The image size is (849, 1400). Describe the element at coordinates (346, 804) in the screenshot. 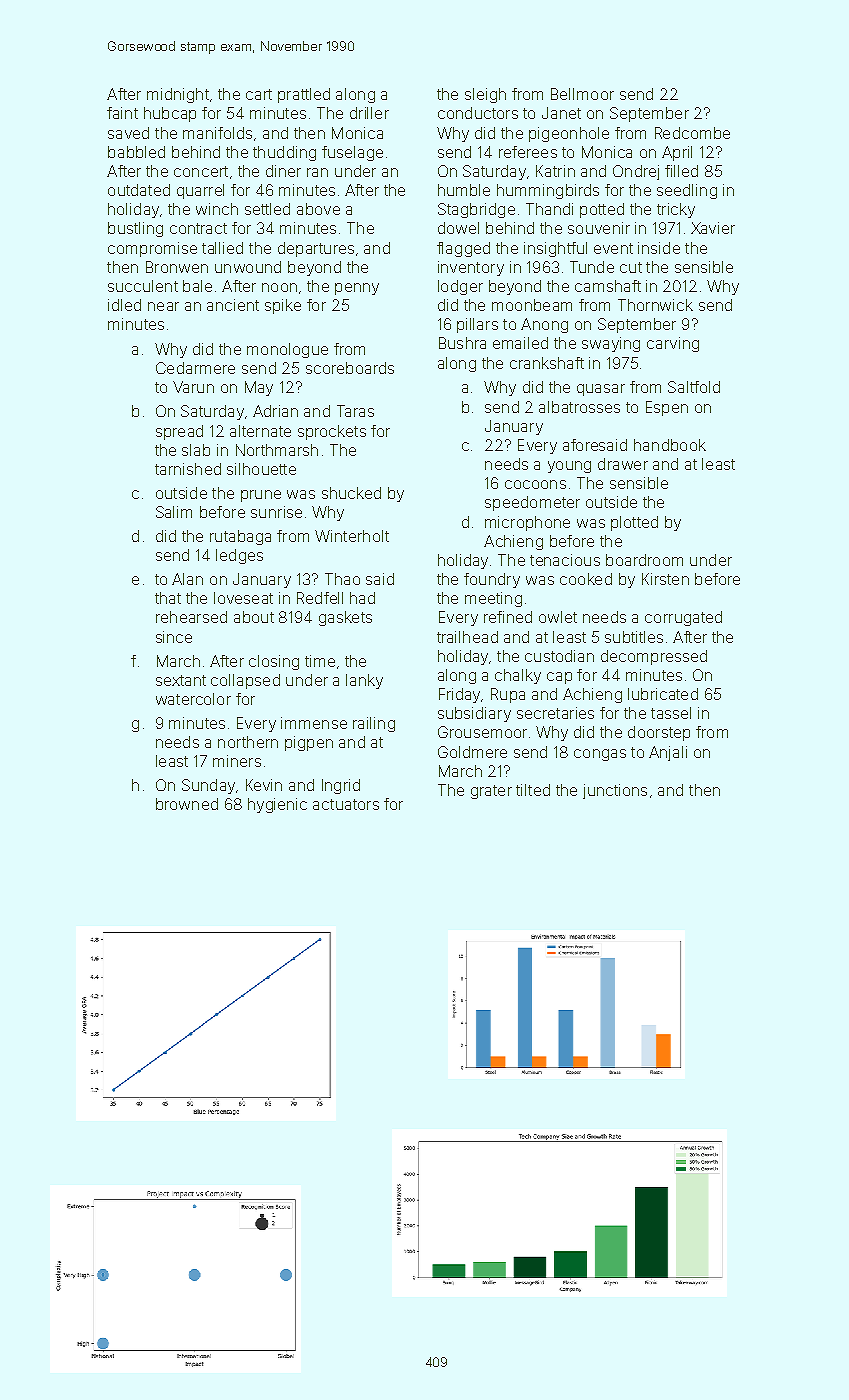

I see `actuators` at that location.
